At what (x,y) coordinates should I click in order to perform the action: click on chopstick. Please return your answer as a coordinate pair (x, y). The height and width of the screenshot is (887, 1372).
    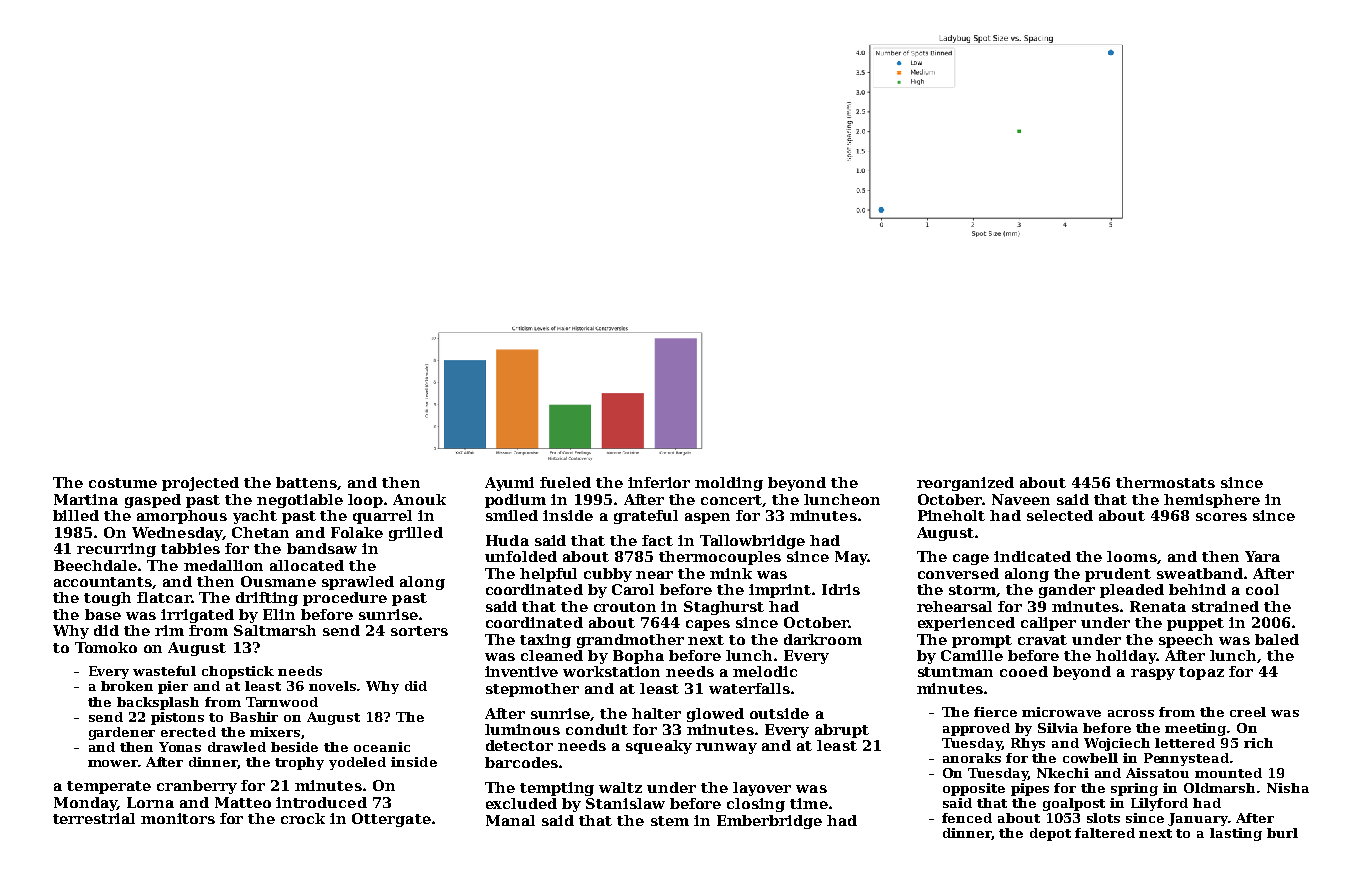
    Looking at the image, I should click on (238, 672).
